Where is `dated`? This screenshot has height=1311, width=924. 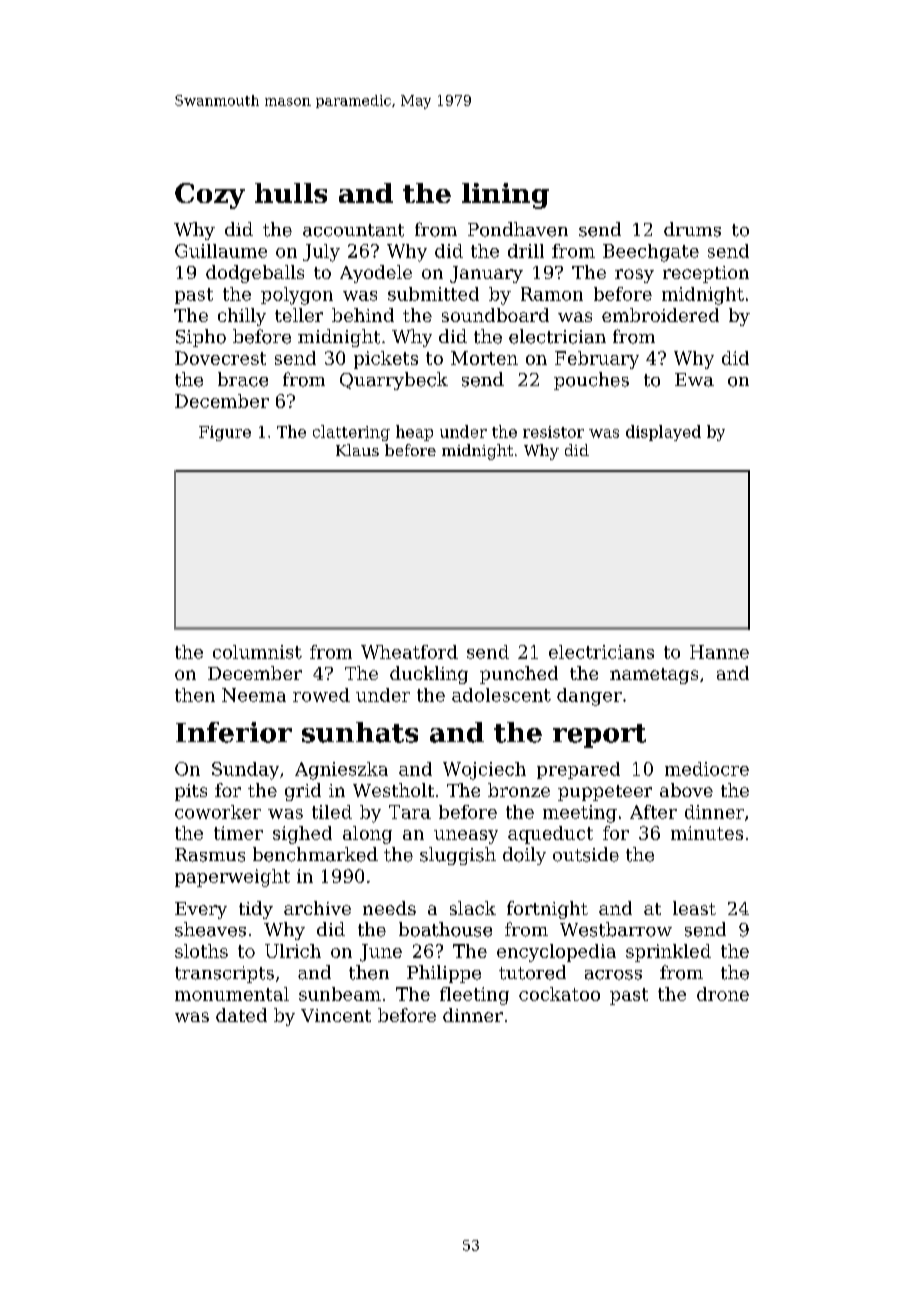
dated is located at coordinates (241, 1015).
